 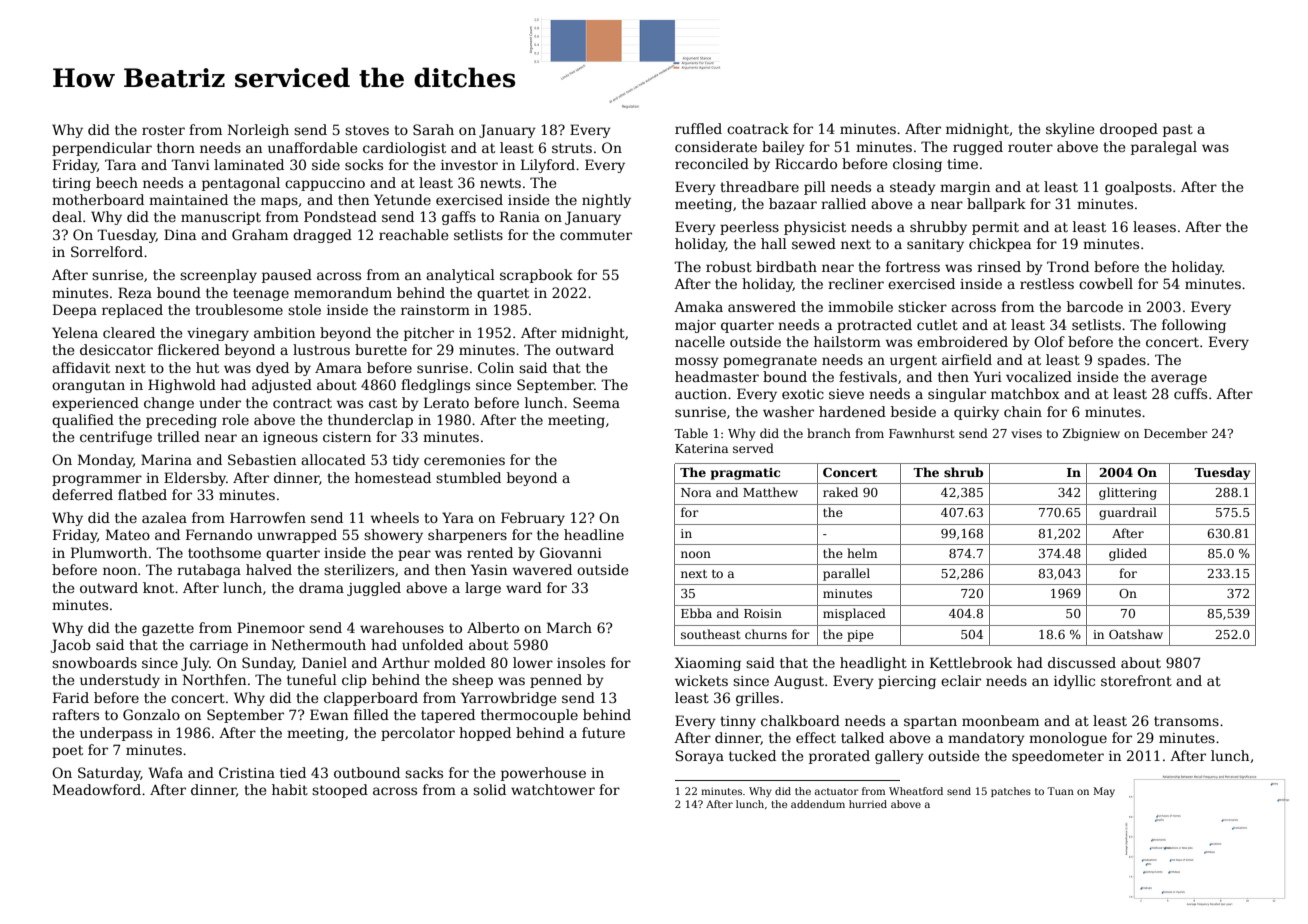 I want to click on Ebba, so click(x=696, y=613).
